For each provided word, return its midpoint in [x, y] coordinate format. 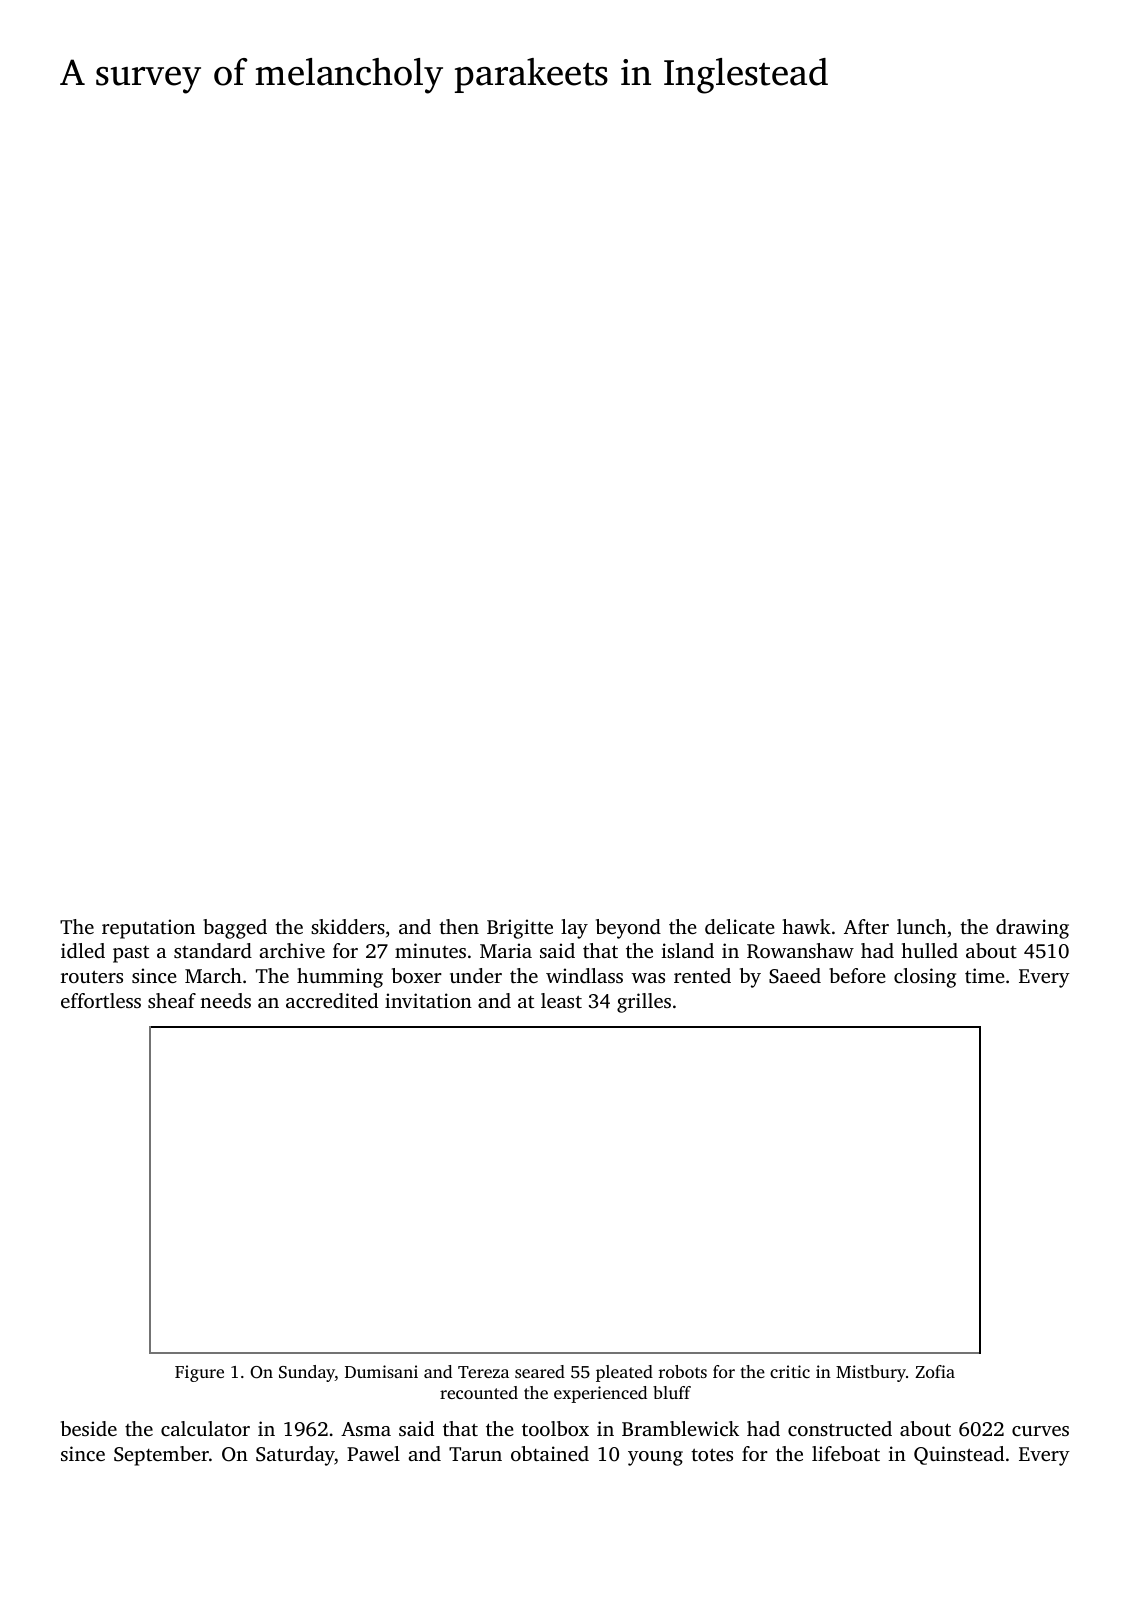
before [857, 975]
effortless [101, 1000]
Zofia [935, 1371]
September [161, 1456]
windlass [584, 975]
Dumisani [381, 1371]
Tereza [483, 1372]
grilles [644, 1003]
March [213, 975]
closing [925, 978]
